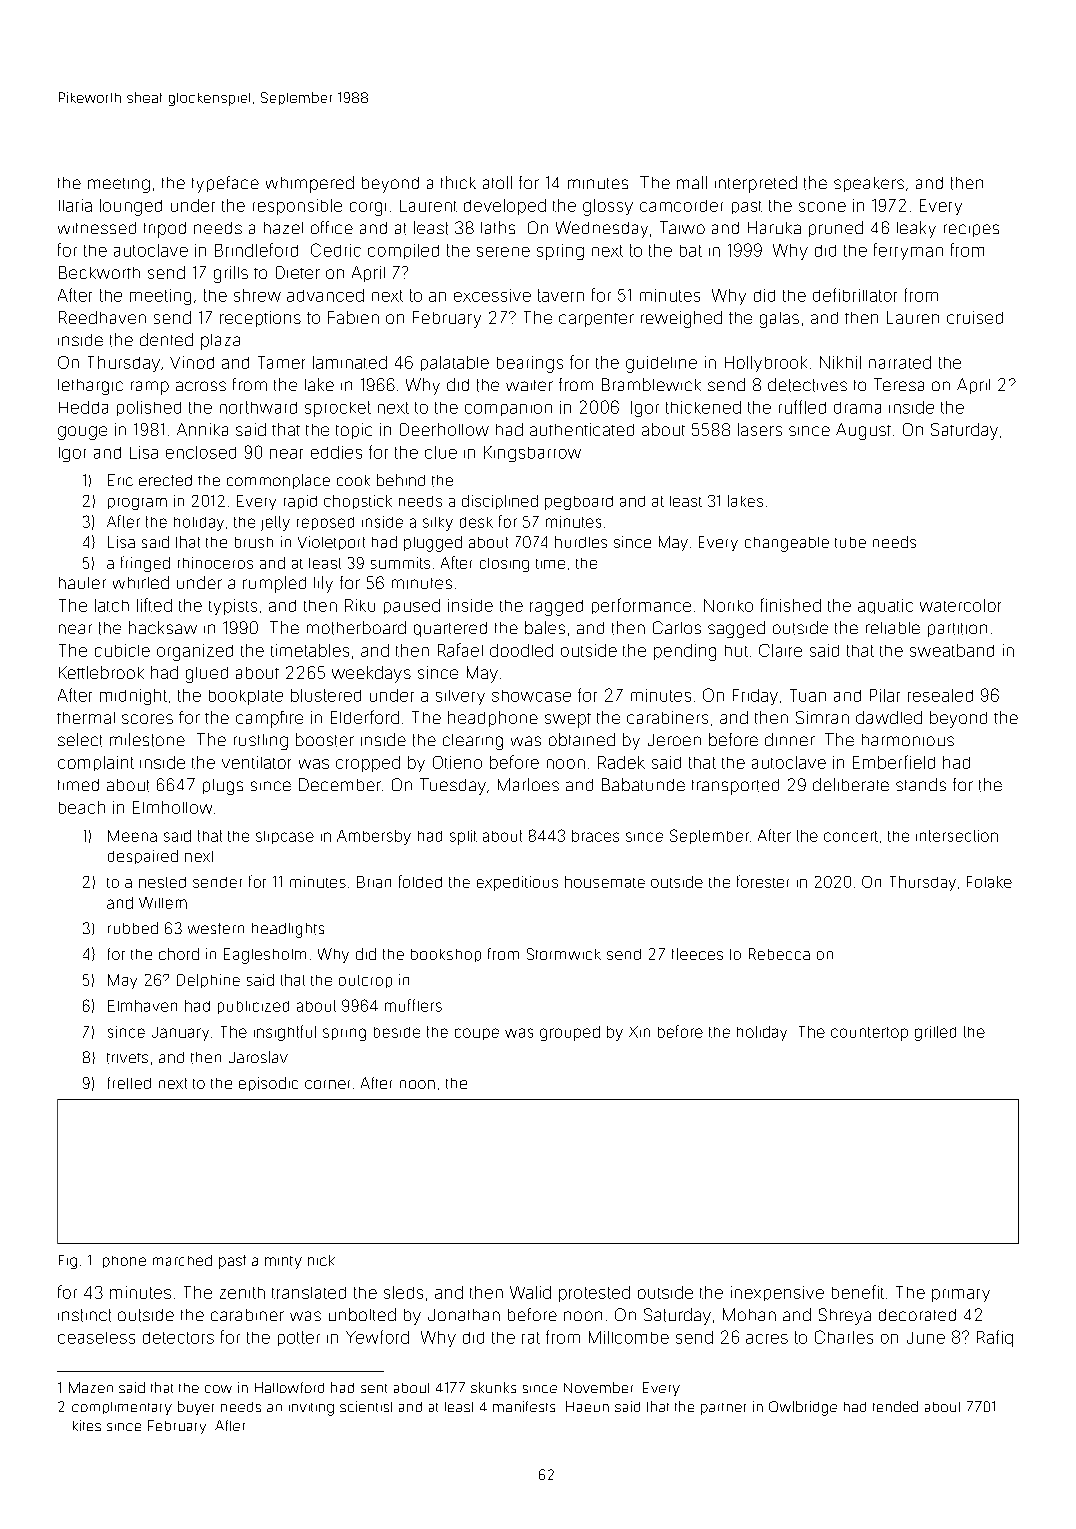 Image resolution: width=1076 pixels, height=1529 pixels. What do you see at coordinates (869, 184) in the page?
I see `speakers` at bounding box center [869, 184].
